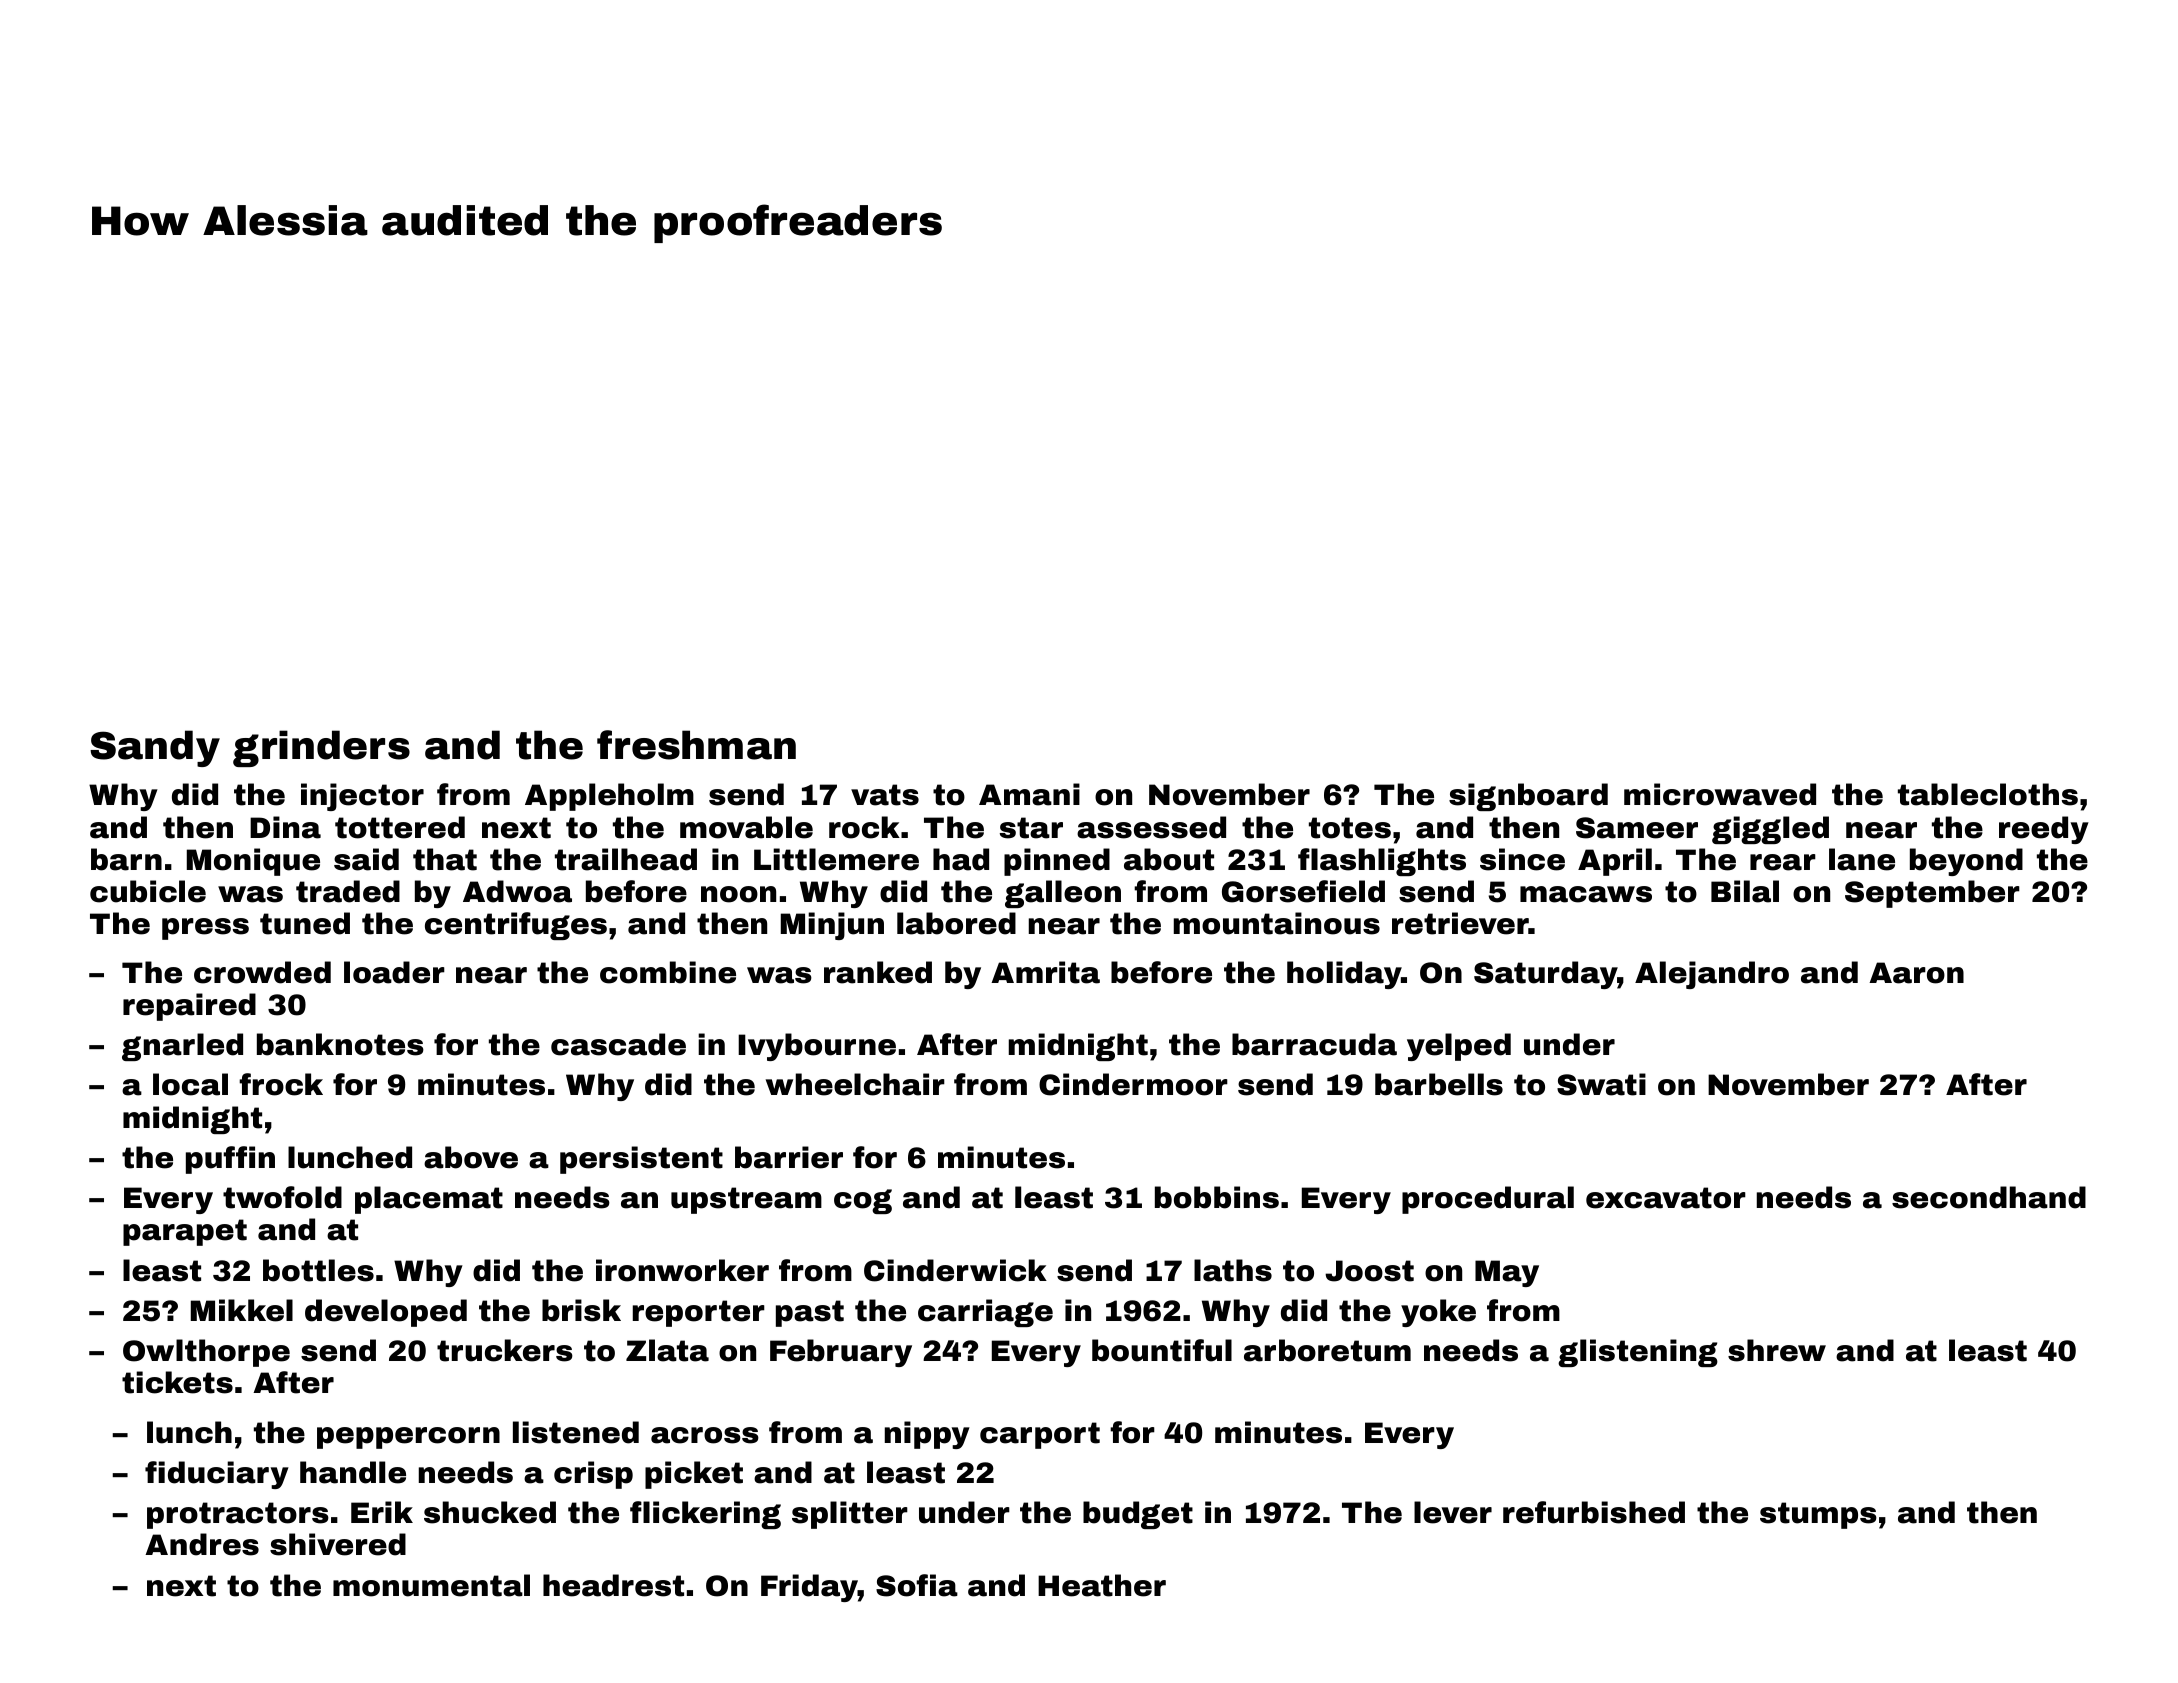  What do you see at coordinates (431, 1585) in the screenshot?
I see `monumental` at bounding box center [431, 1585].
